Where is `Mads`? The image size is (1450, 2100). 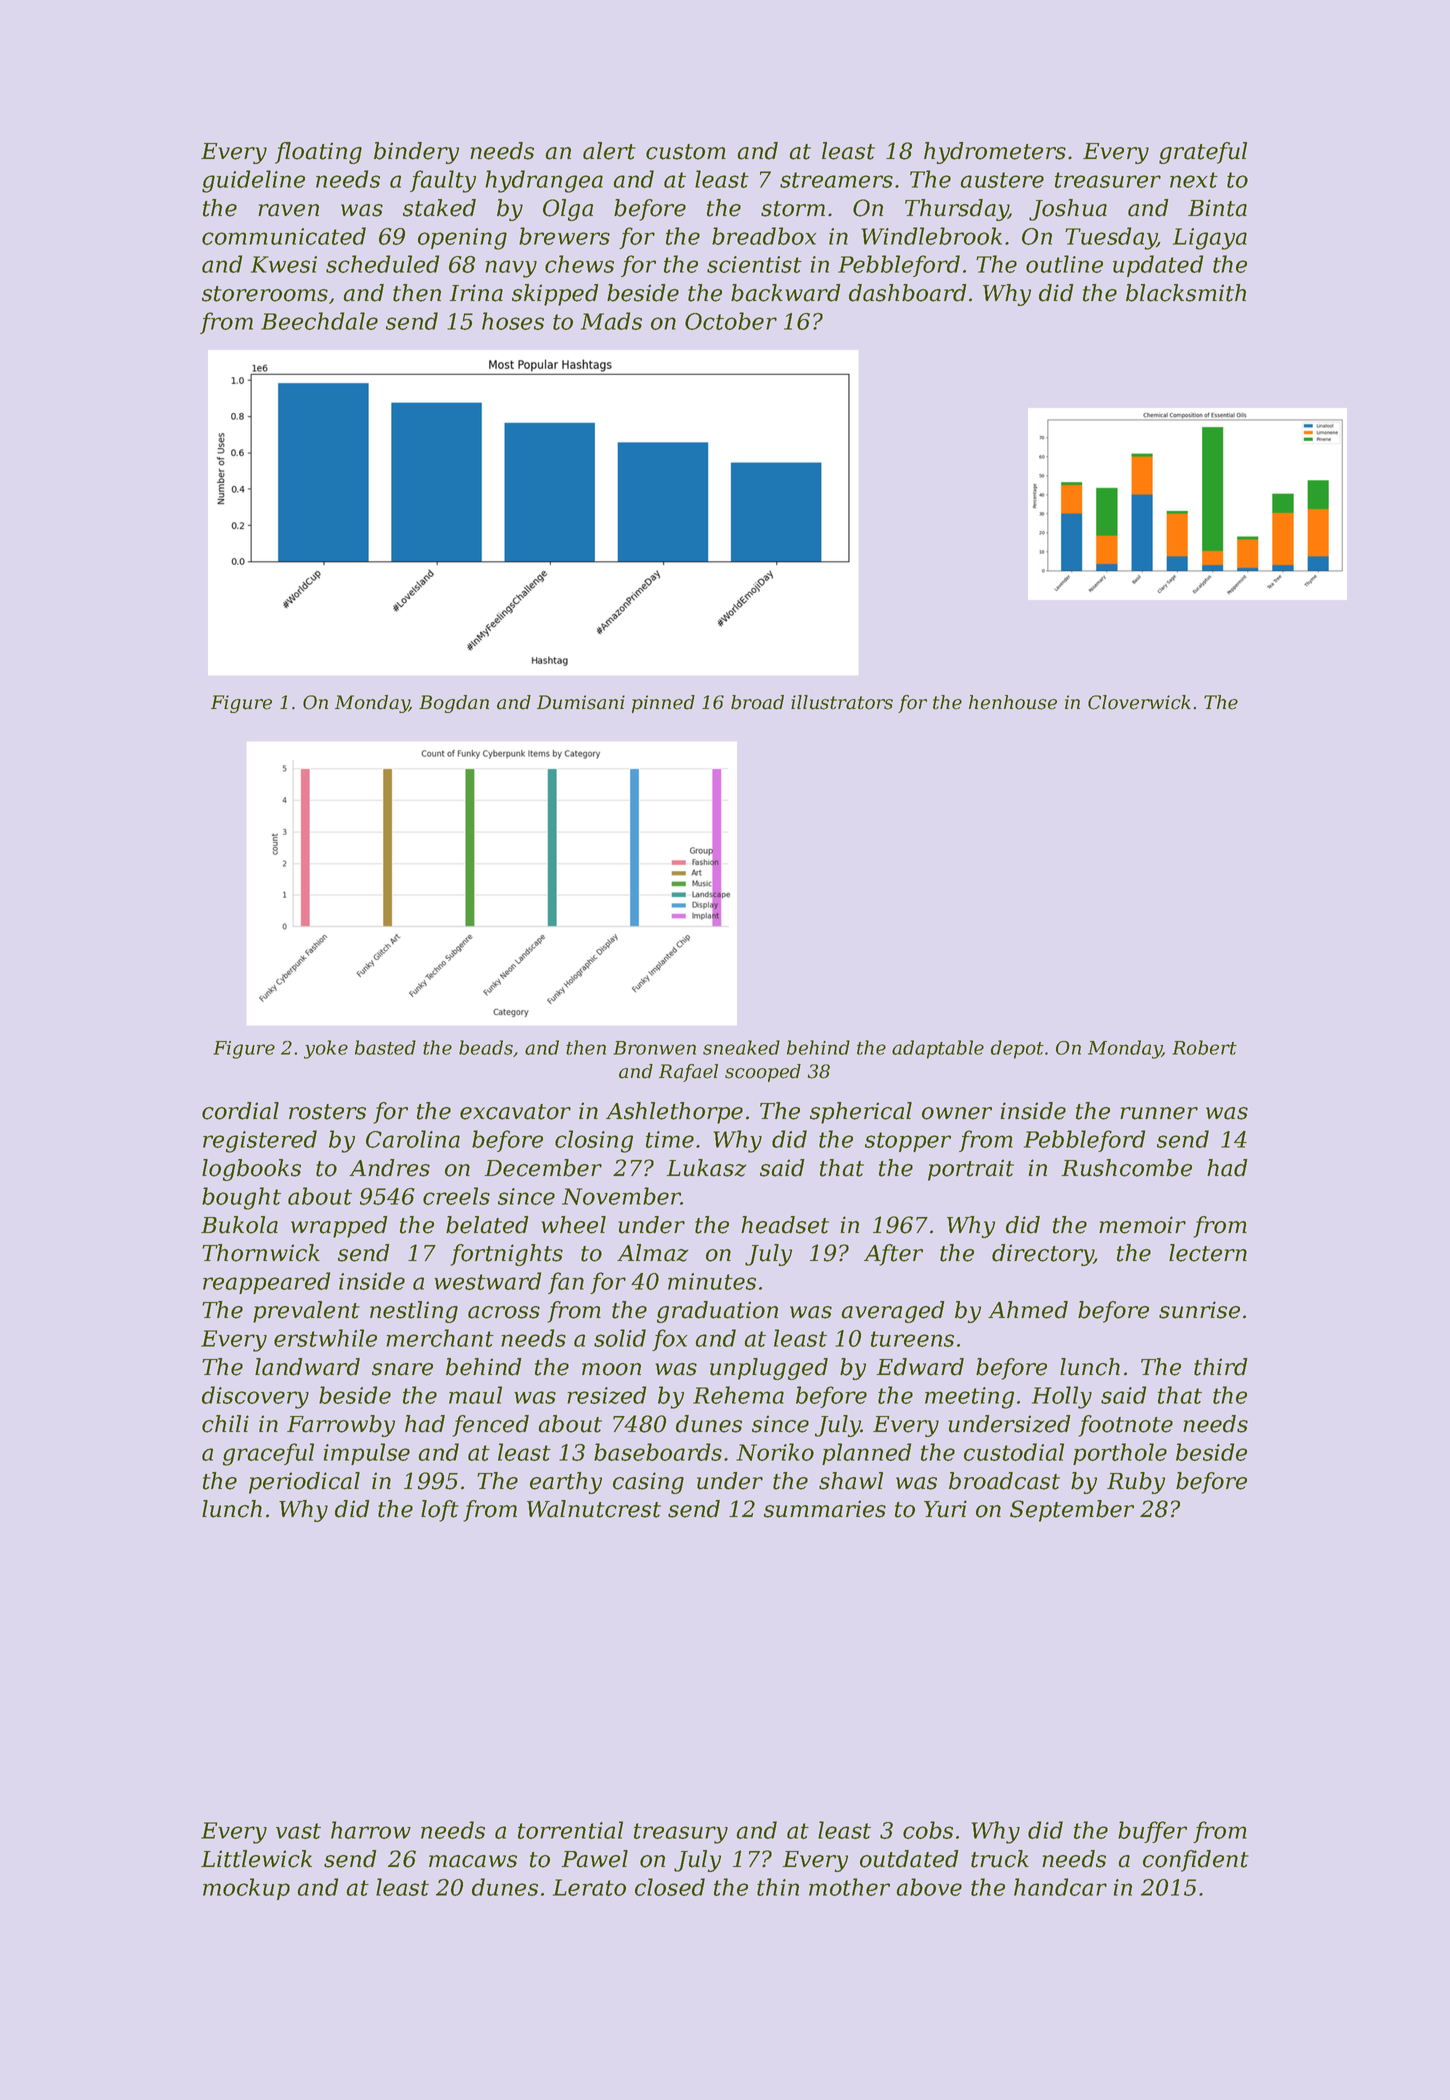
Mads is located at coordinates (611, 321).
